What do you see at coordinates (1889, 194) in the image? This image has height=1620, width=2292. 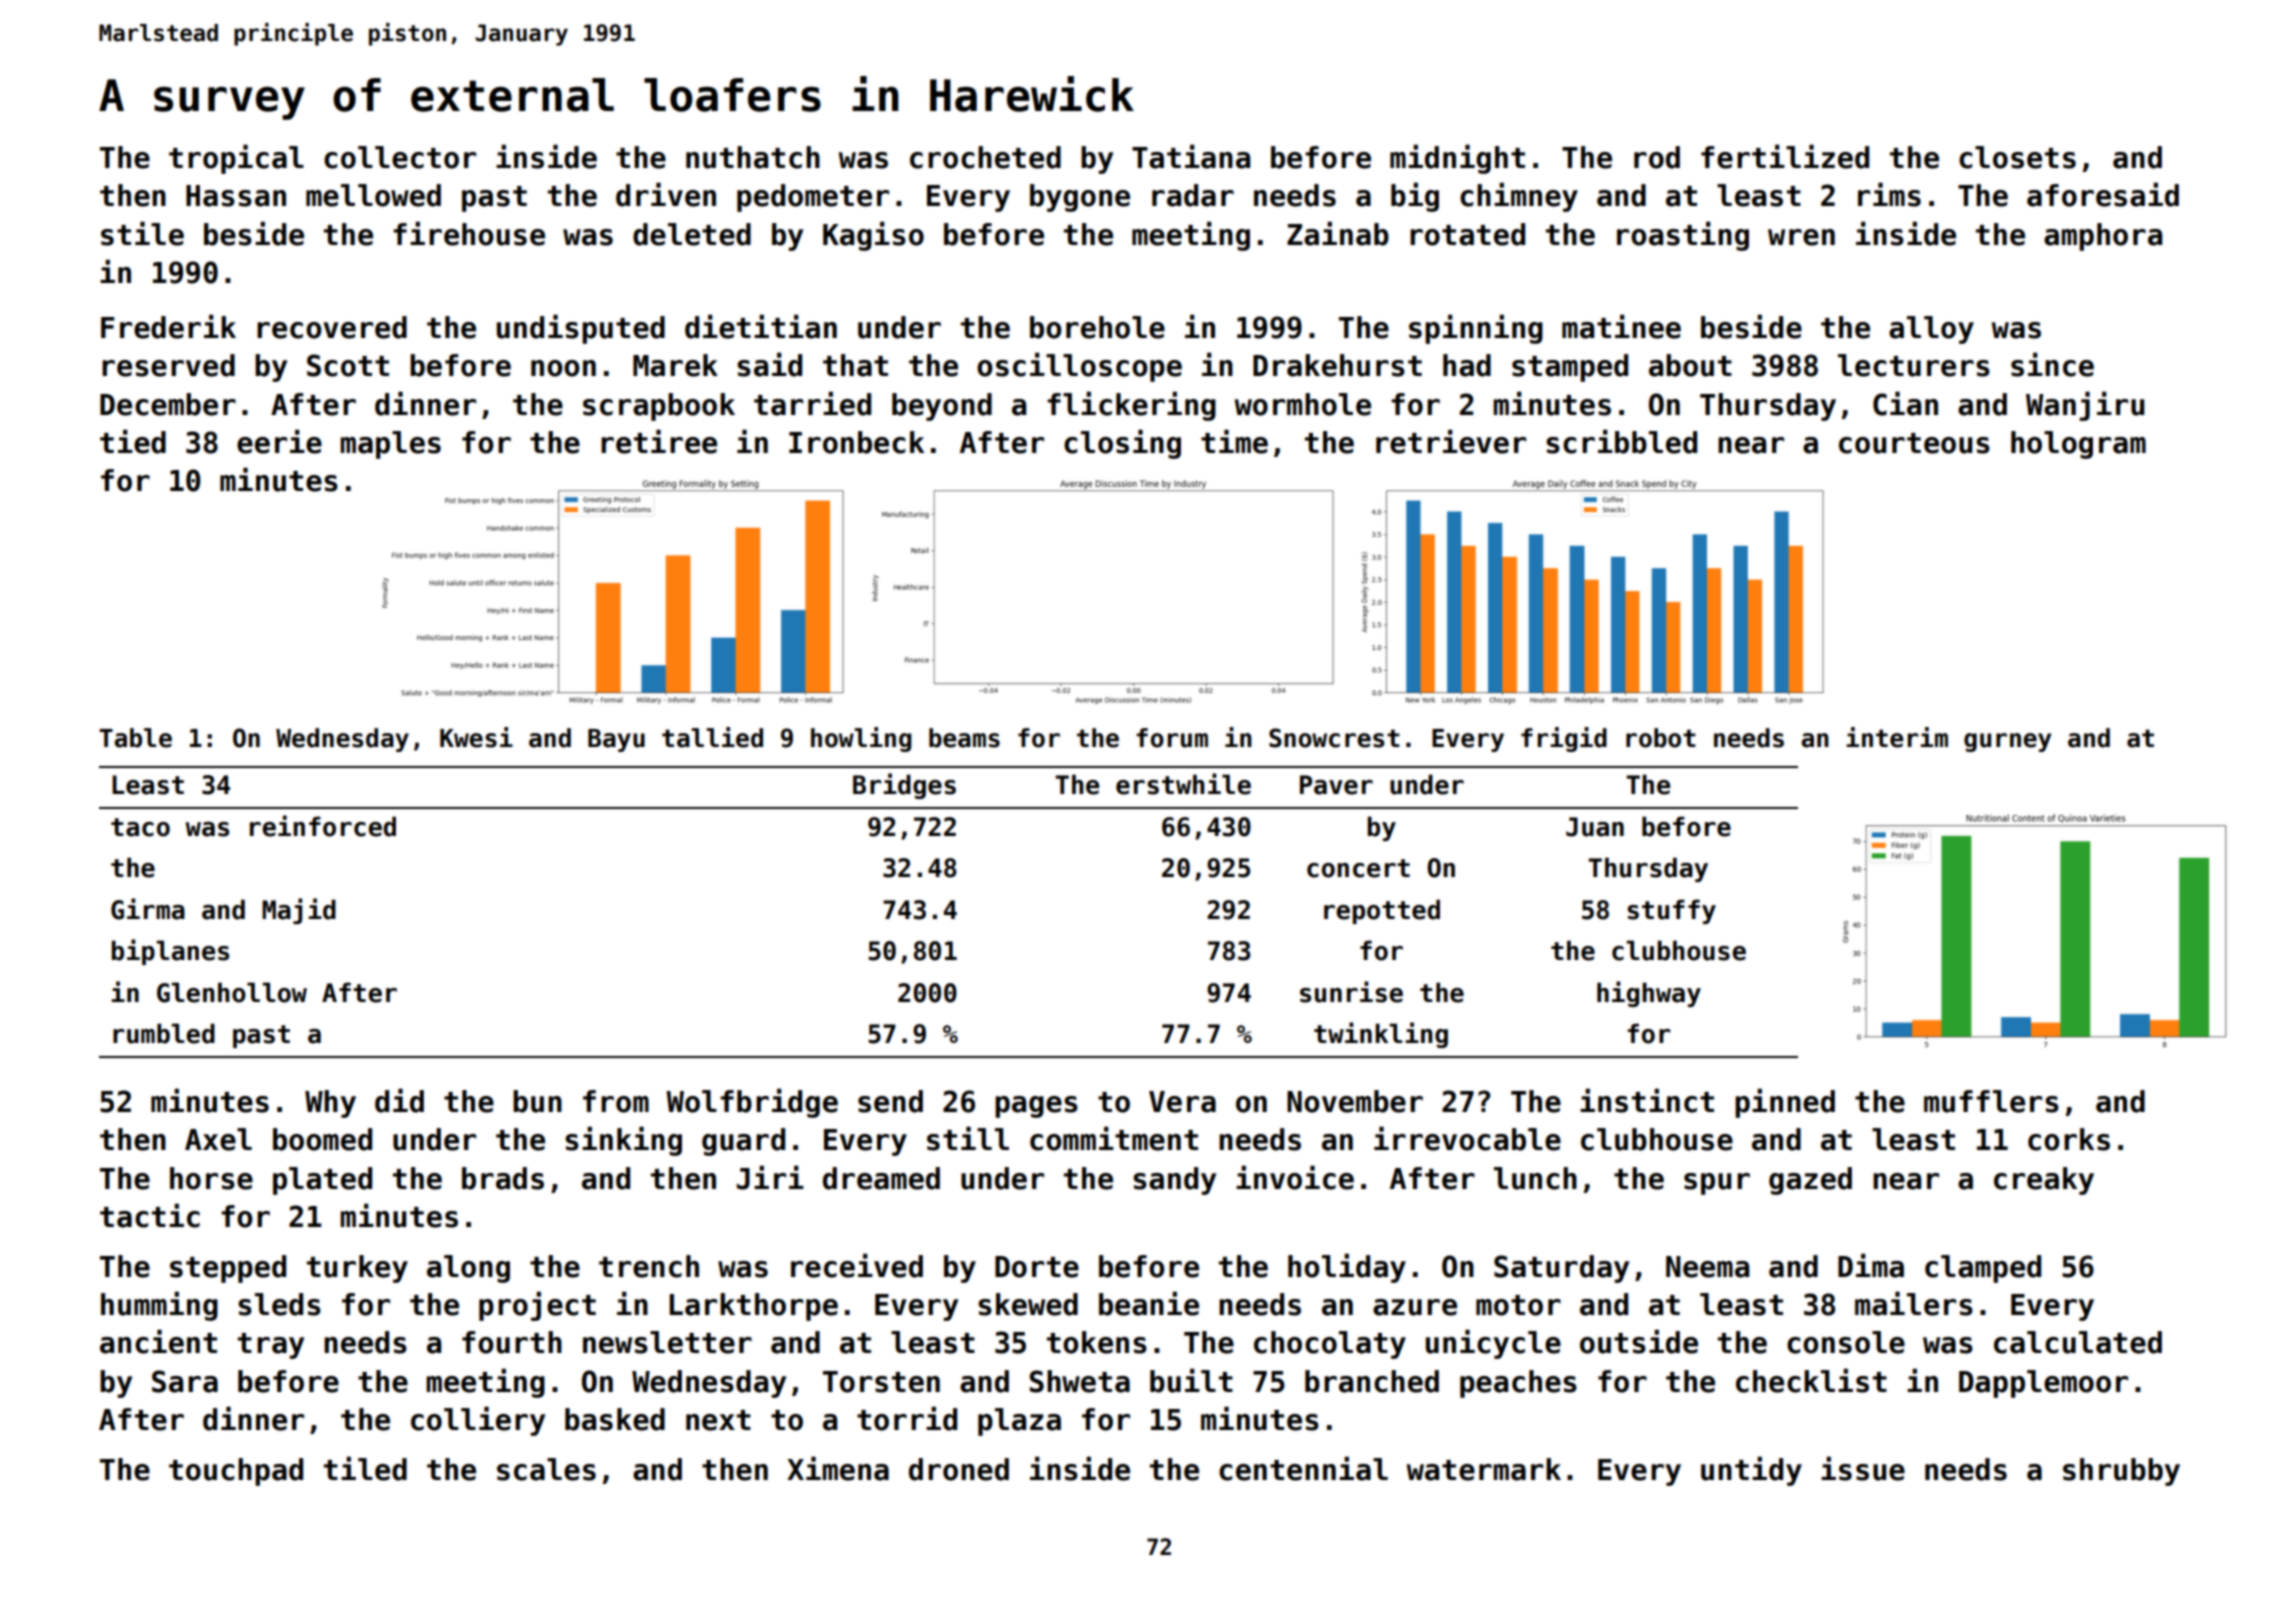 I see `rims` at bounding box center [1889, 194].
